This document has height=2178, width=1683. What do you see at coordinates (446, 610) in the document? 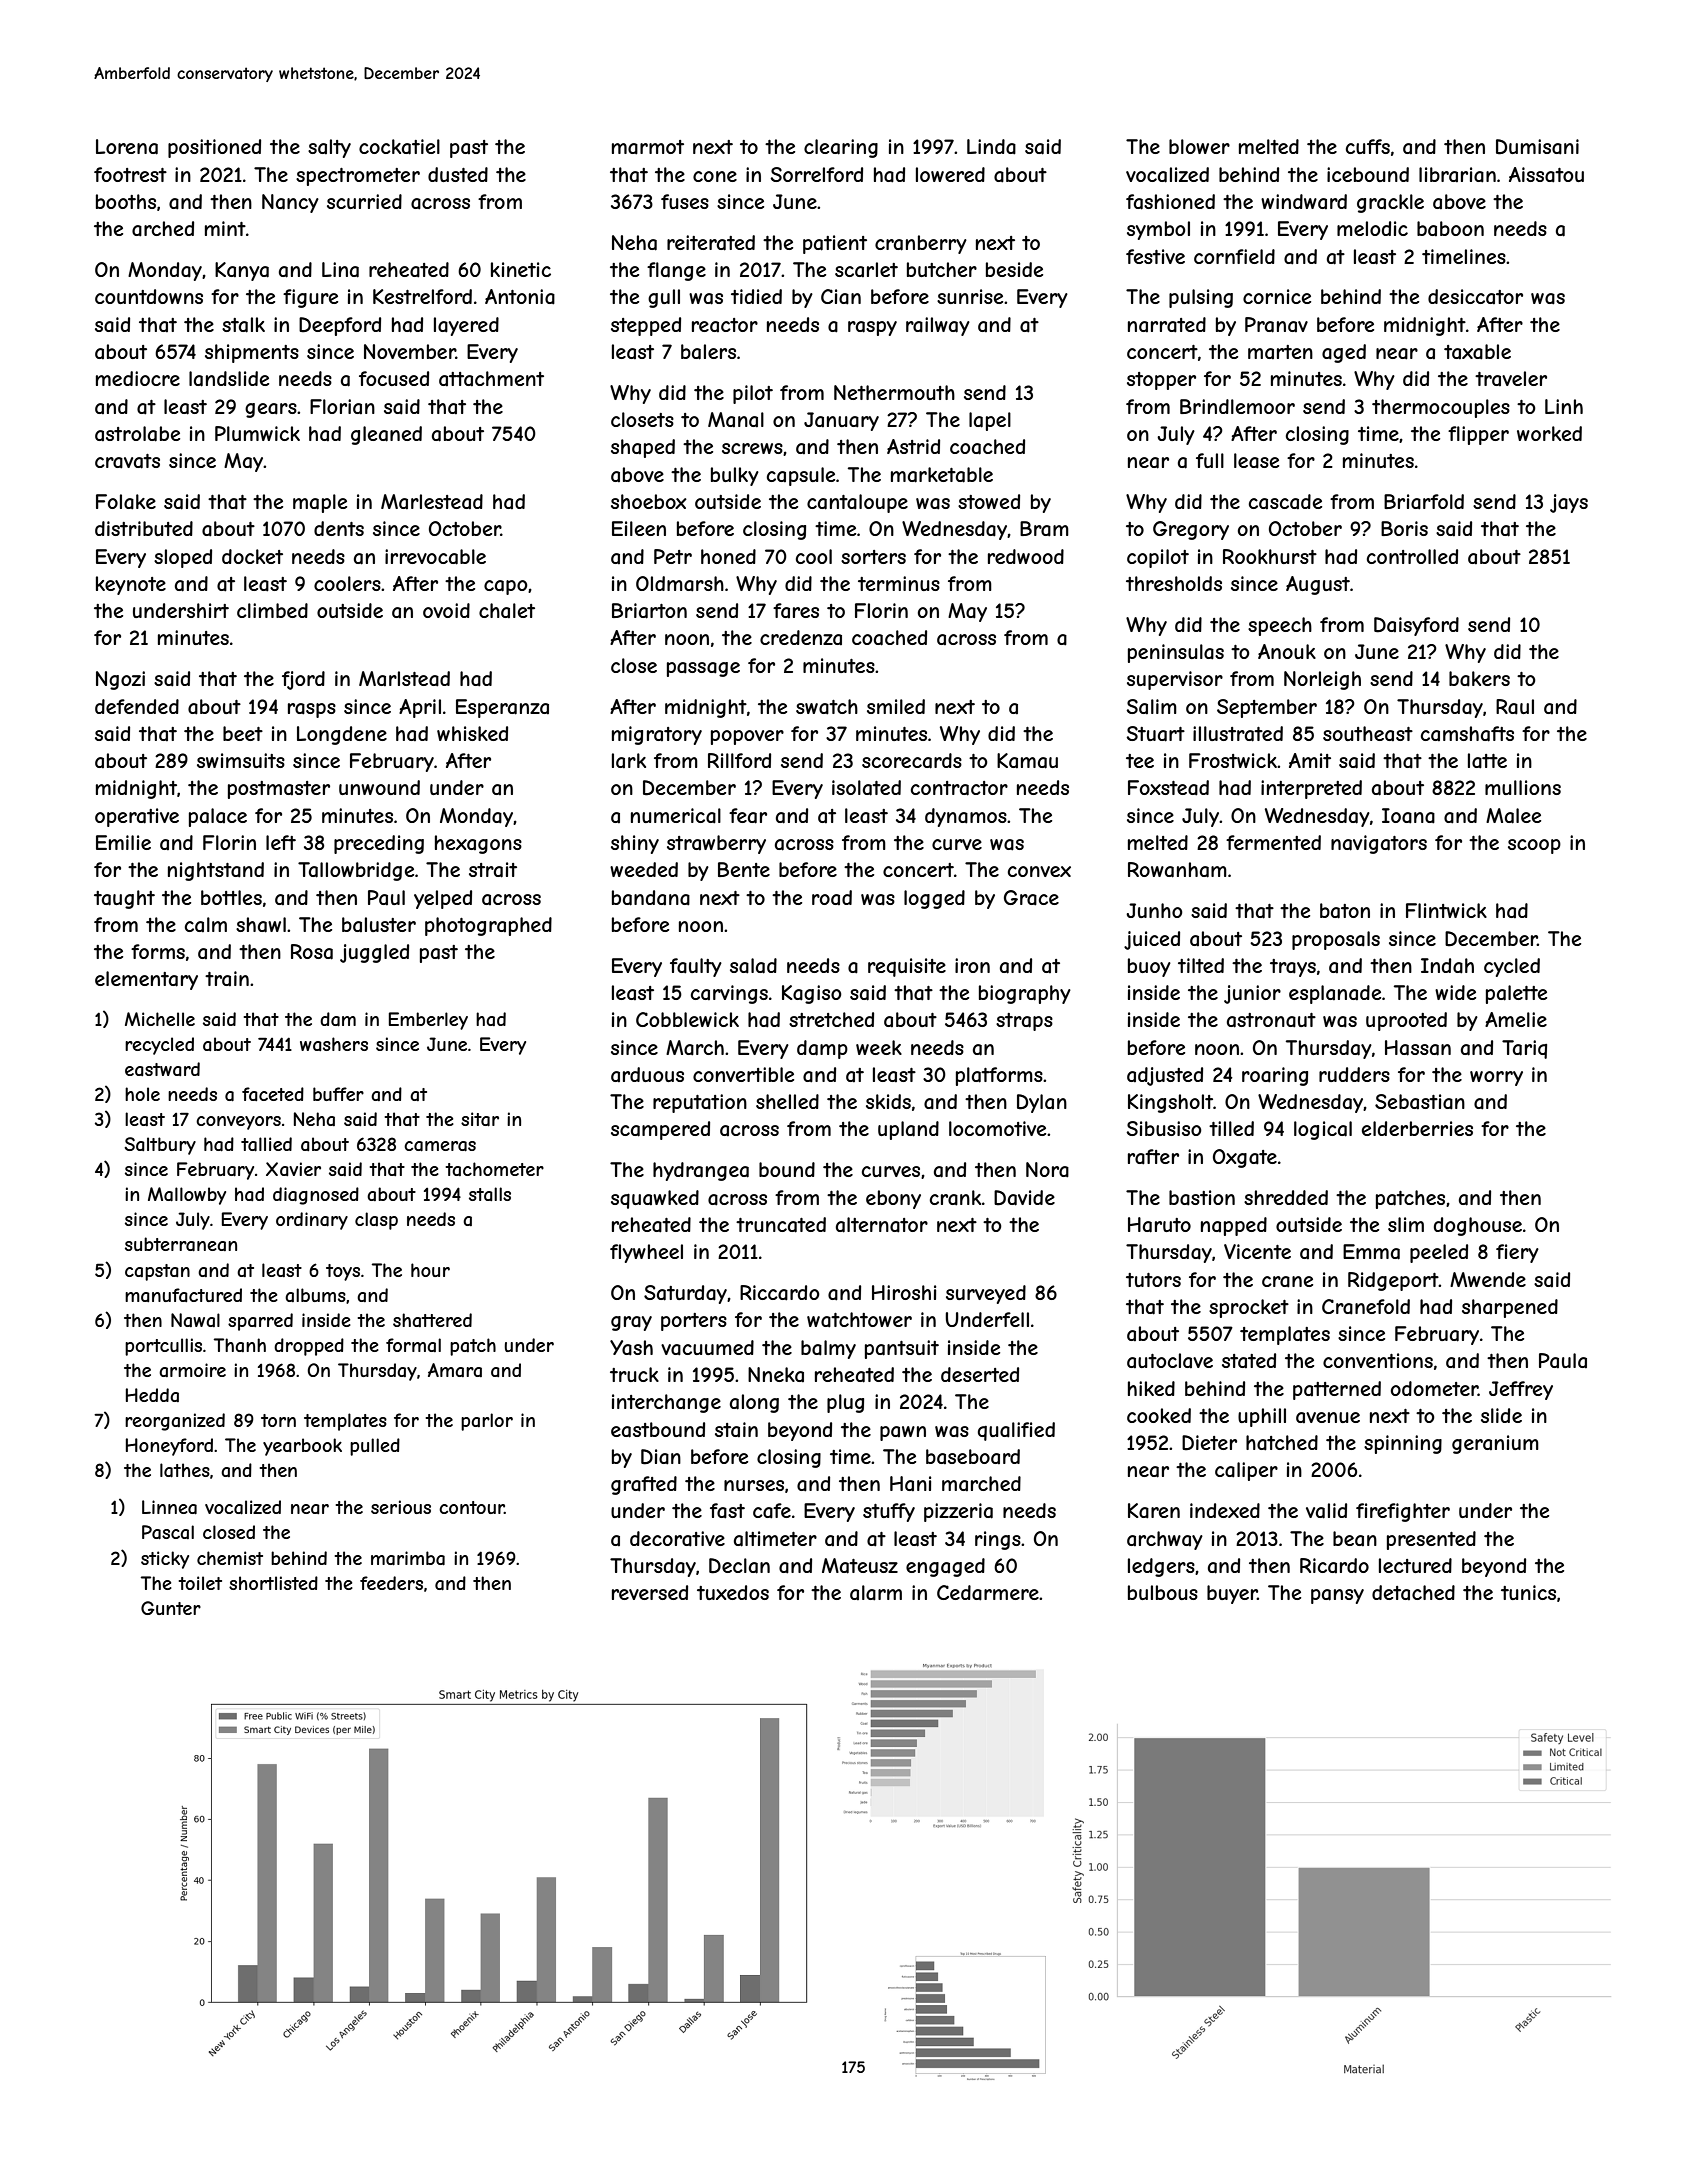
I see `ovoid` at bounding box center [446, 610].
